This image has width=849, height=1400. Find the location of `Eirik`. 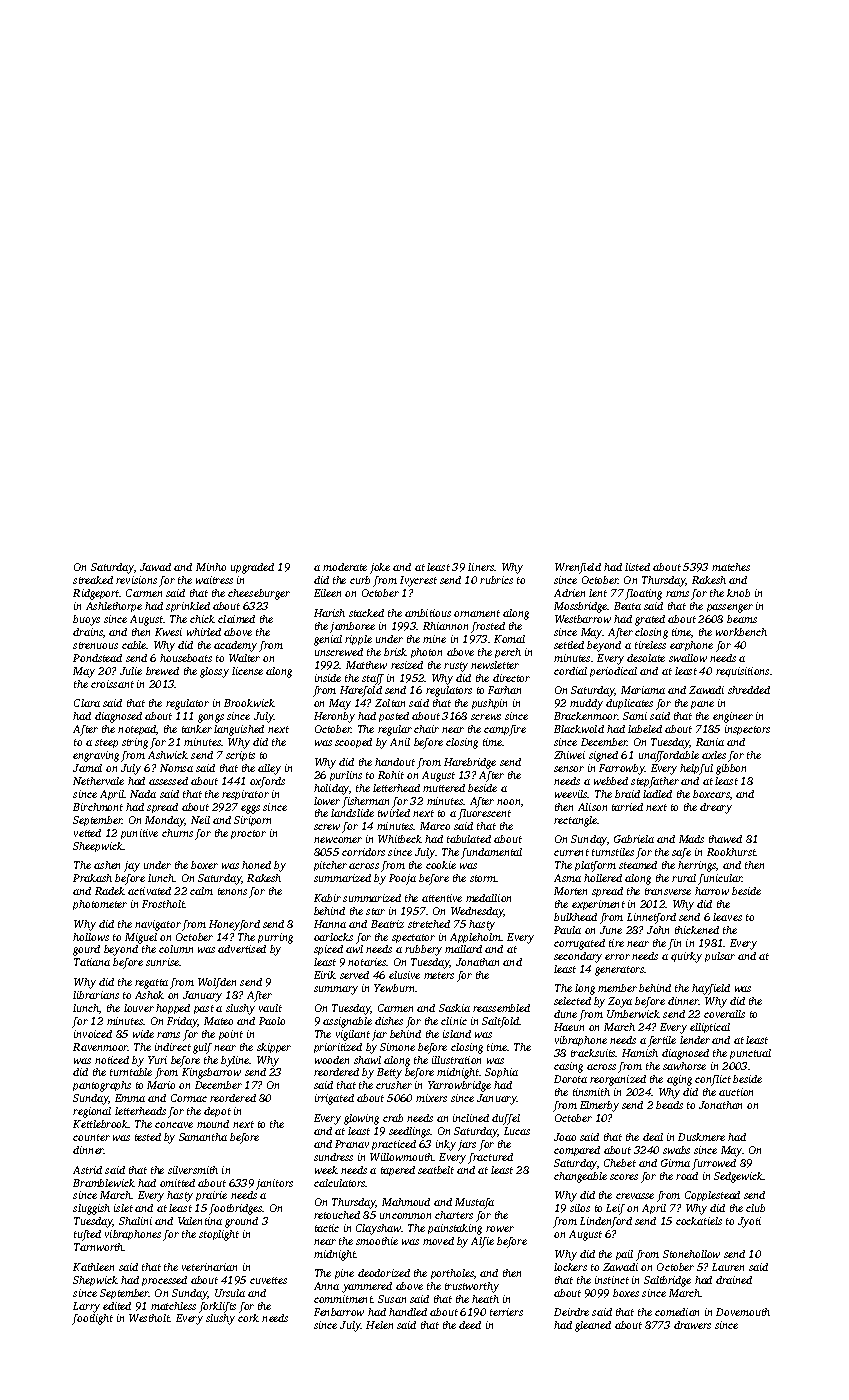

Eirik is located at coordinates (325, 975).
